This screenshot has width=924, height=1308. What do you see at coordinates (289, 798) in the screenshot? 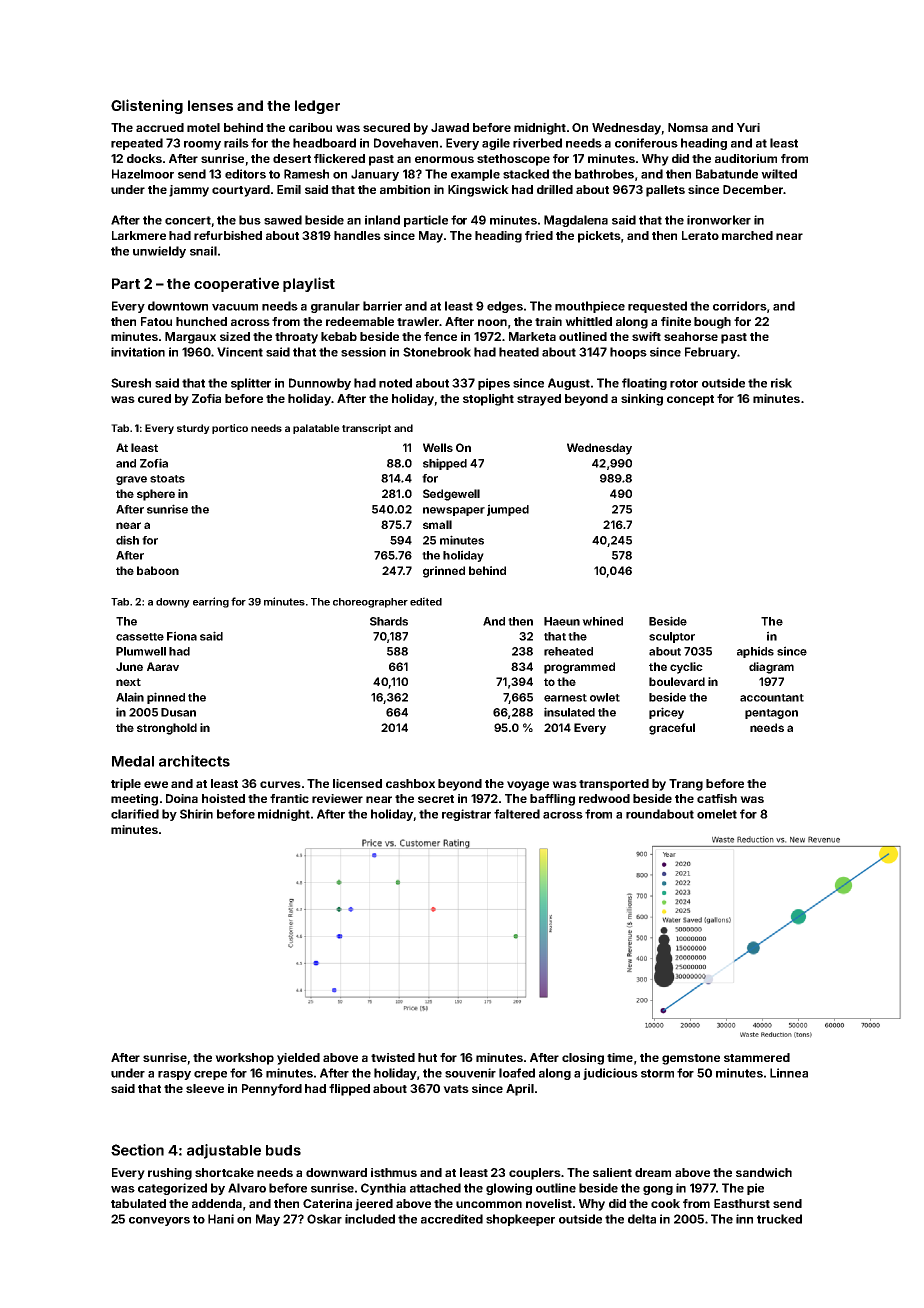
I see `frantic` at bounding box center [289, 798].
